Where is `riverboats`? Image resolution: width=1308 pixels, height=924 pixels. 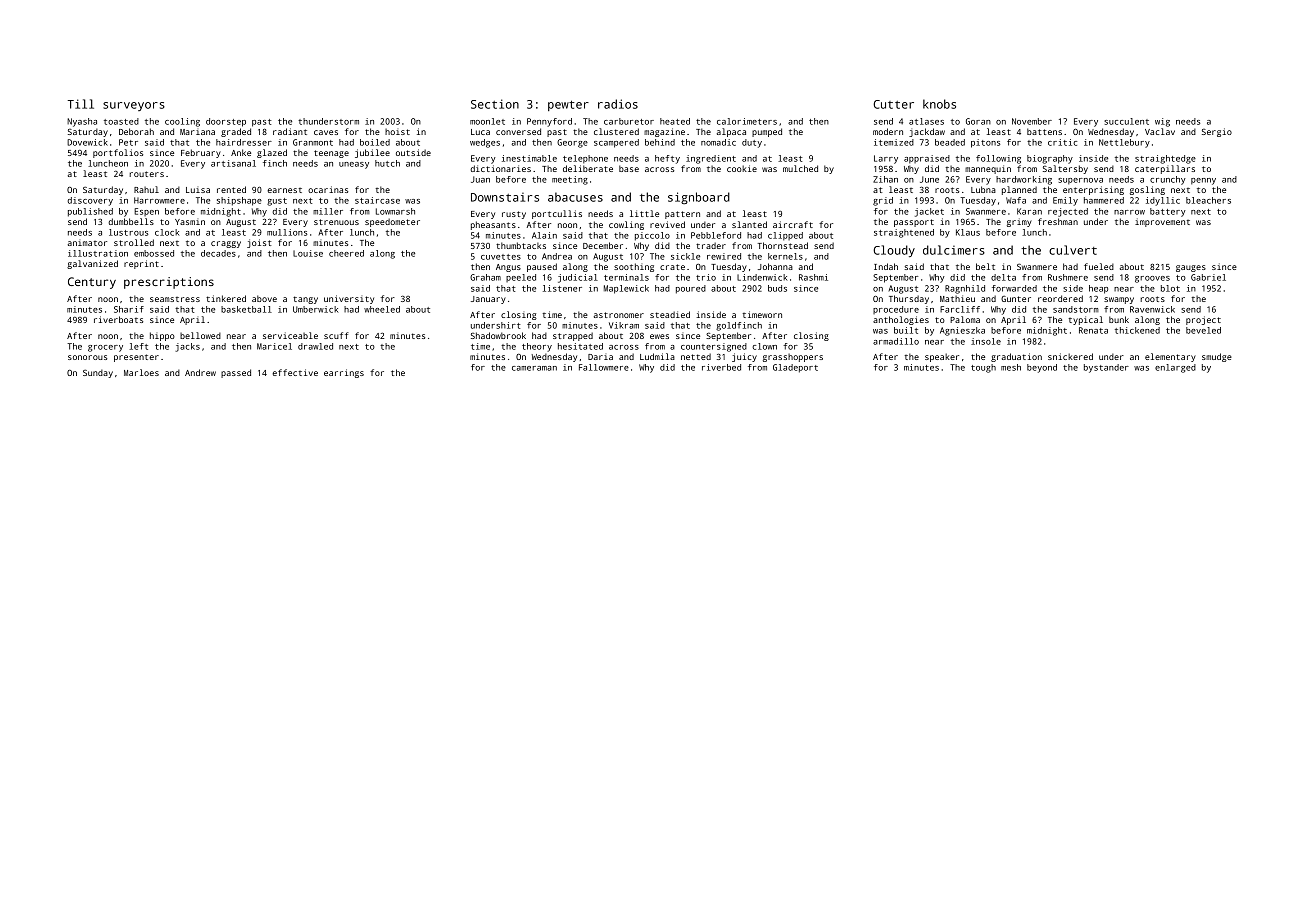
riverboats is located at coordinates (118, 319).
